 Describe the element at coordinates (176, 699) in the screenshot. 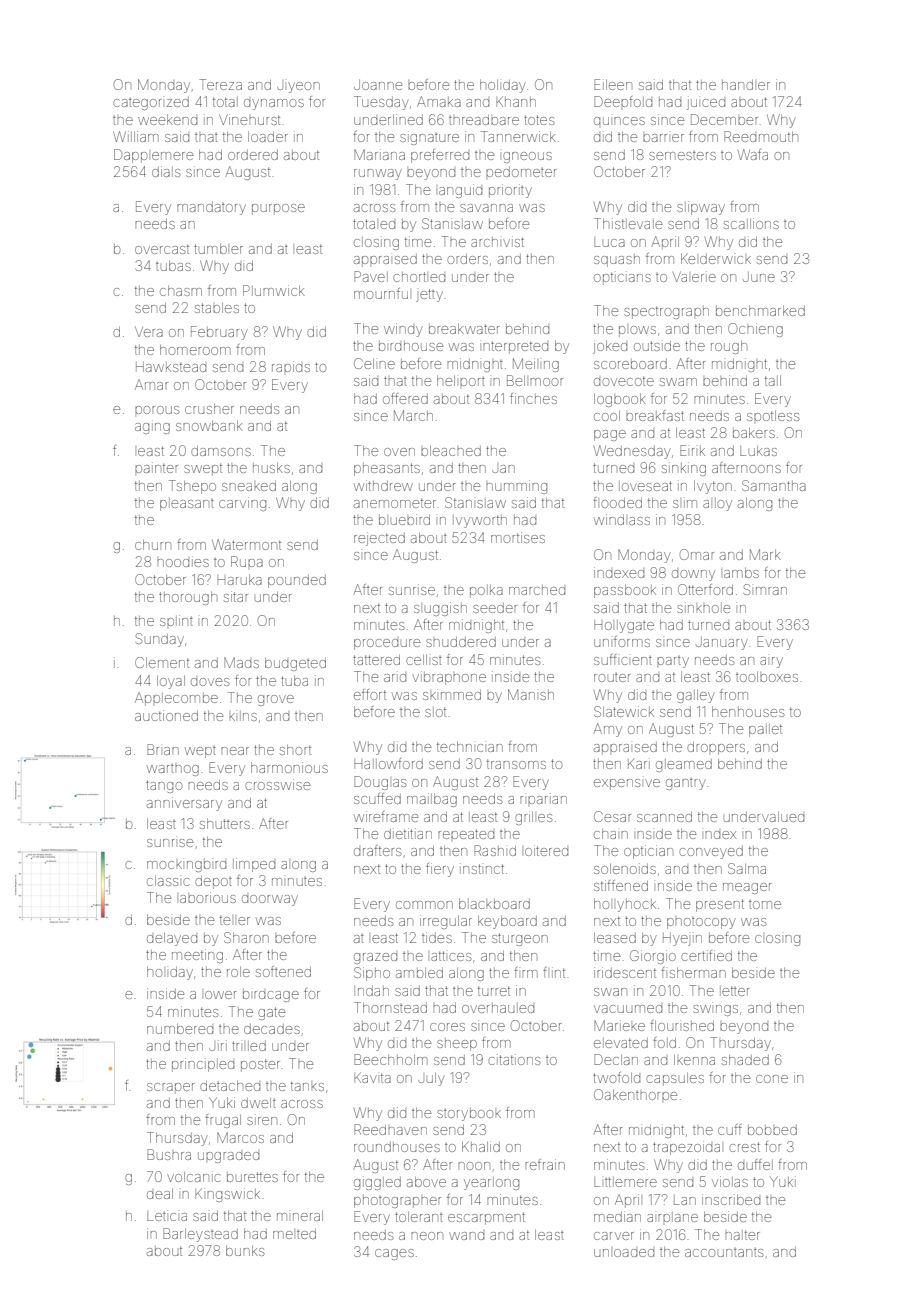

I see `Applecombe` at that location.
